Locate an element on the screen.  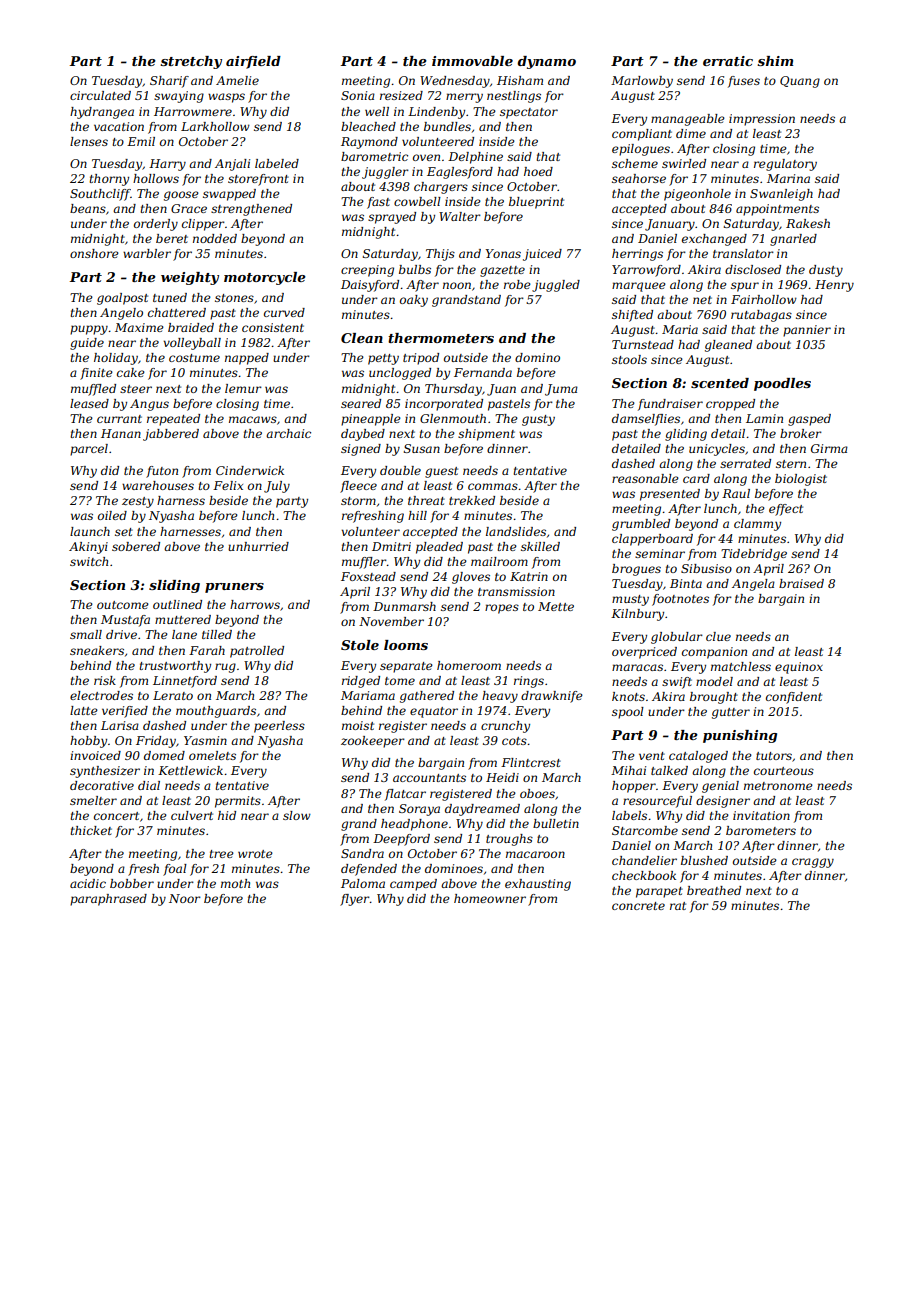
stretchy is located at coordinates (191, 62).
